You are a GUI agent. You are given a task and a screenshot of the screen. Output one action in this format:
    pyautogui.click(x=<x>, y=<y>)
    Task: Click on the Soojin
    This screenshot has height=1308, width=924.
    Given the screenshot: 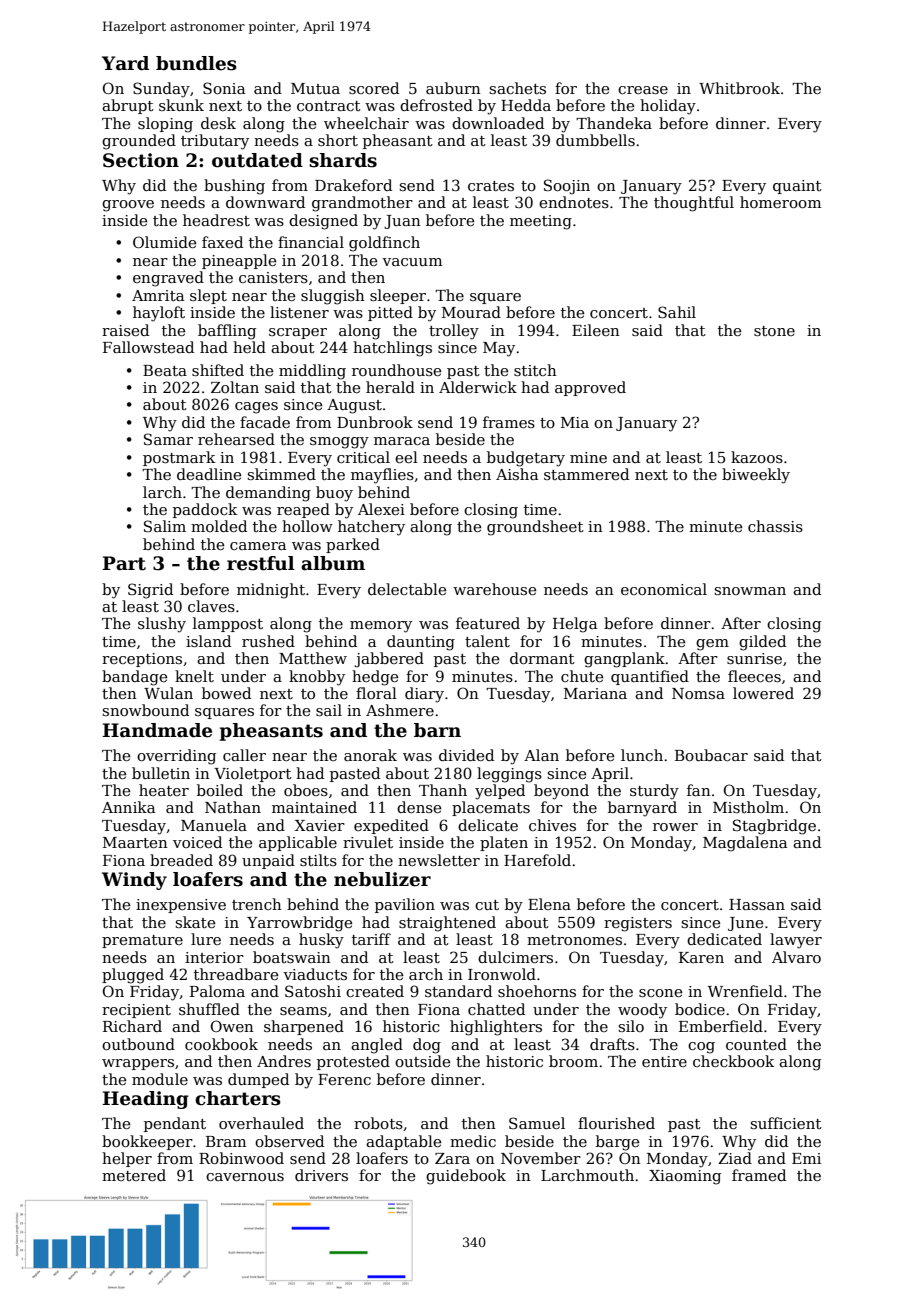 What is the action you would take?
    pyautogui.click(x=567, y=187)
